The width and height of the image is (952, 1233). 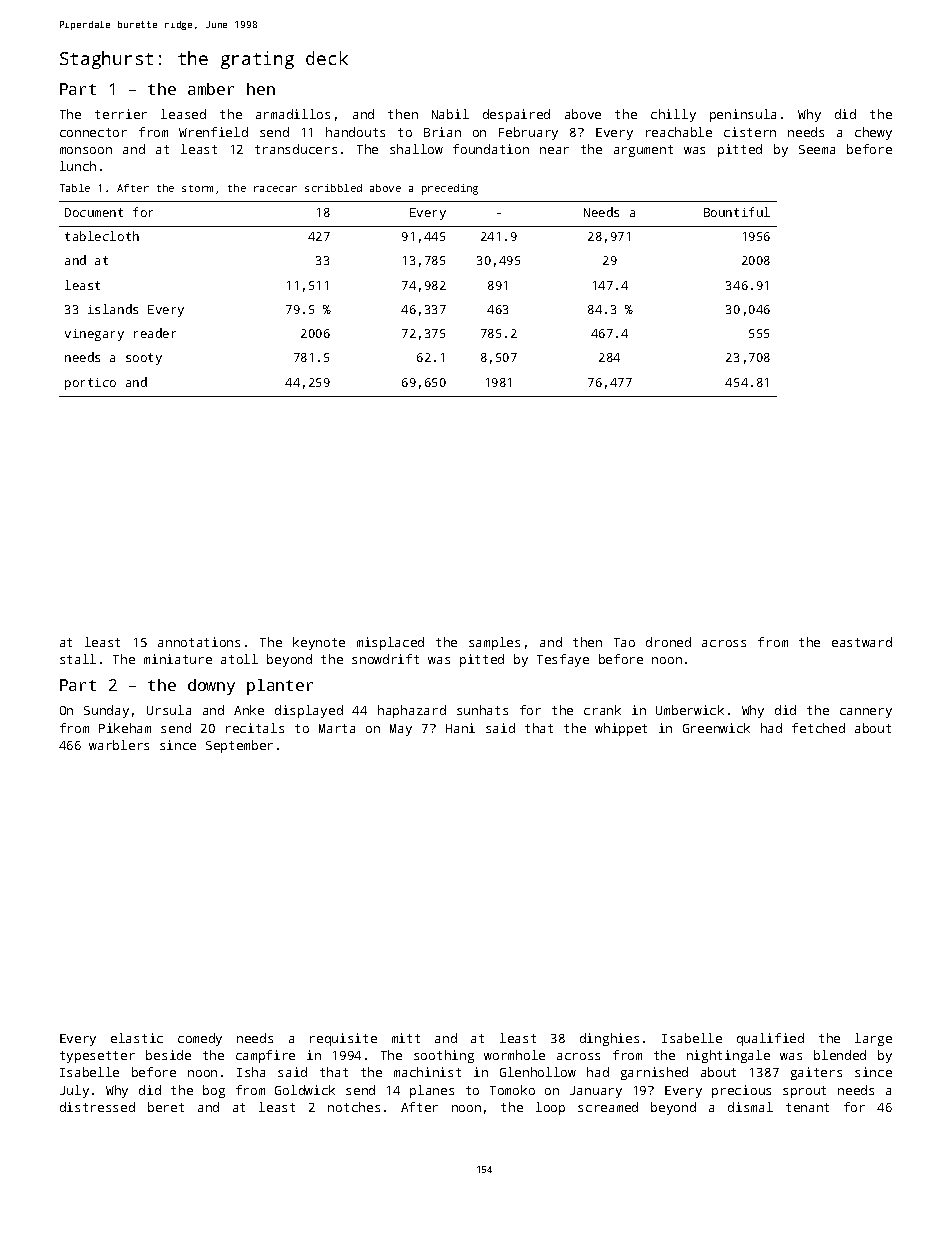 What do you see at coordinates (390, 643) in the image?
I see `misplaced` at bounding box center [390, 643].
